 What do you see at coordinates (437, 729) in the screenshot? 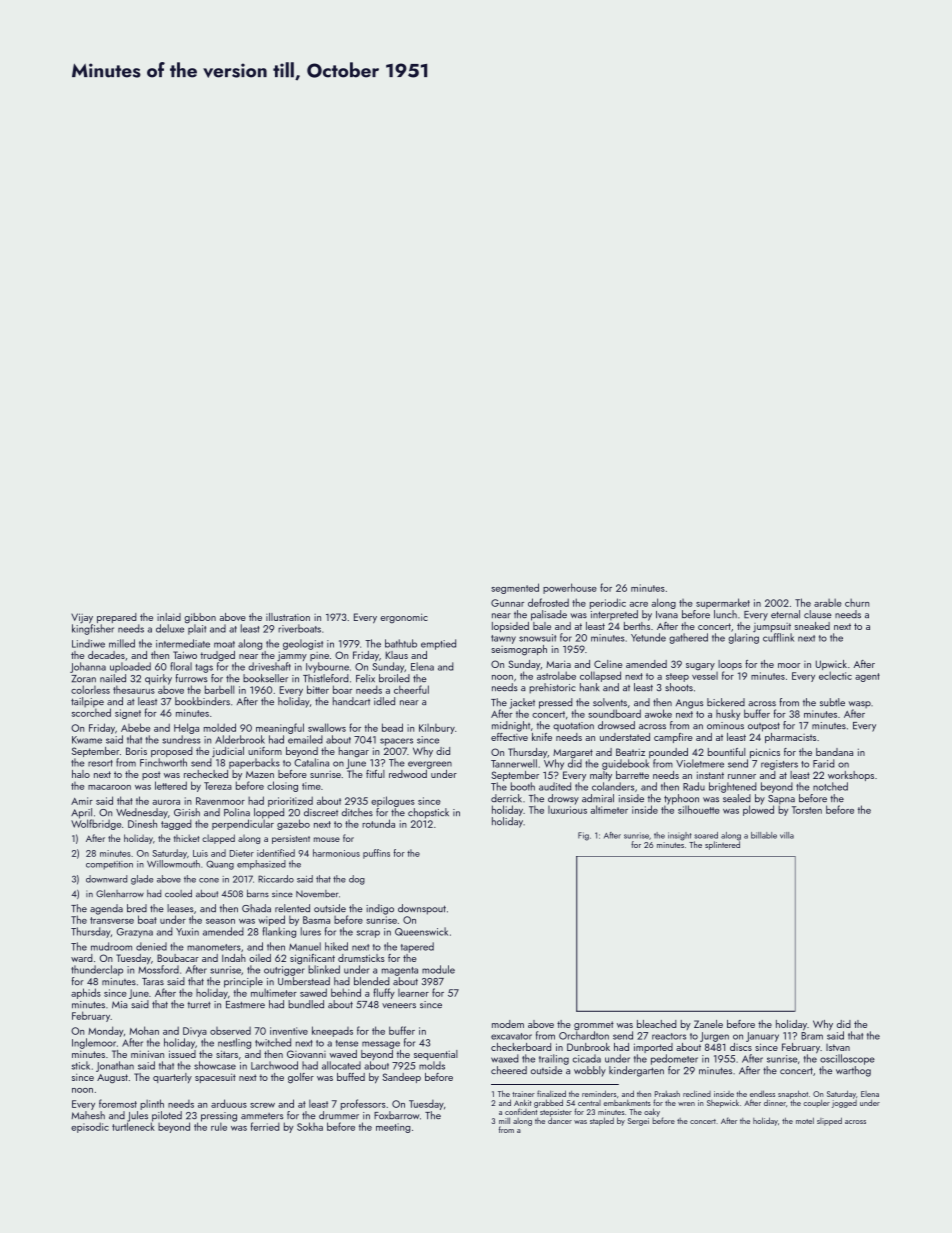
I see `Kilnbury` at bounding box center [437, 729].
